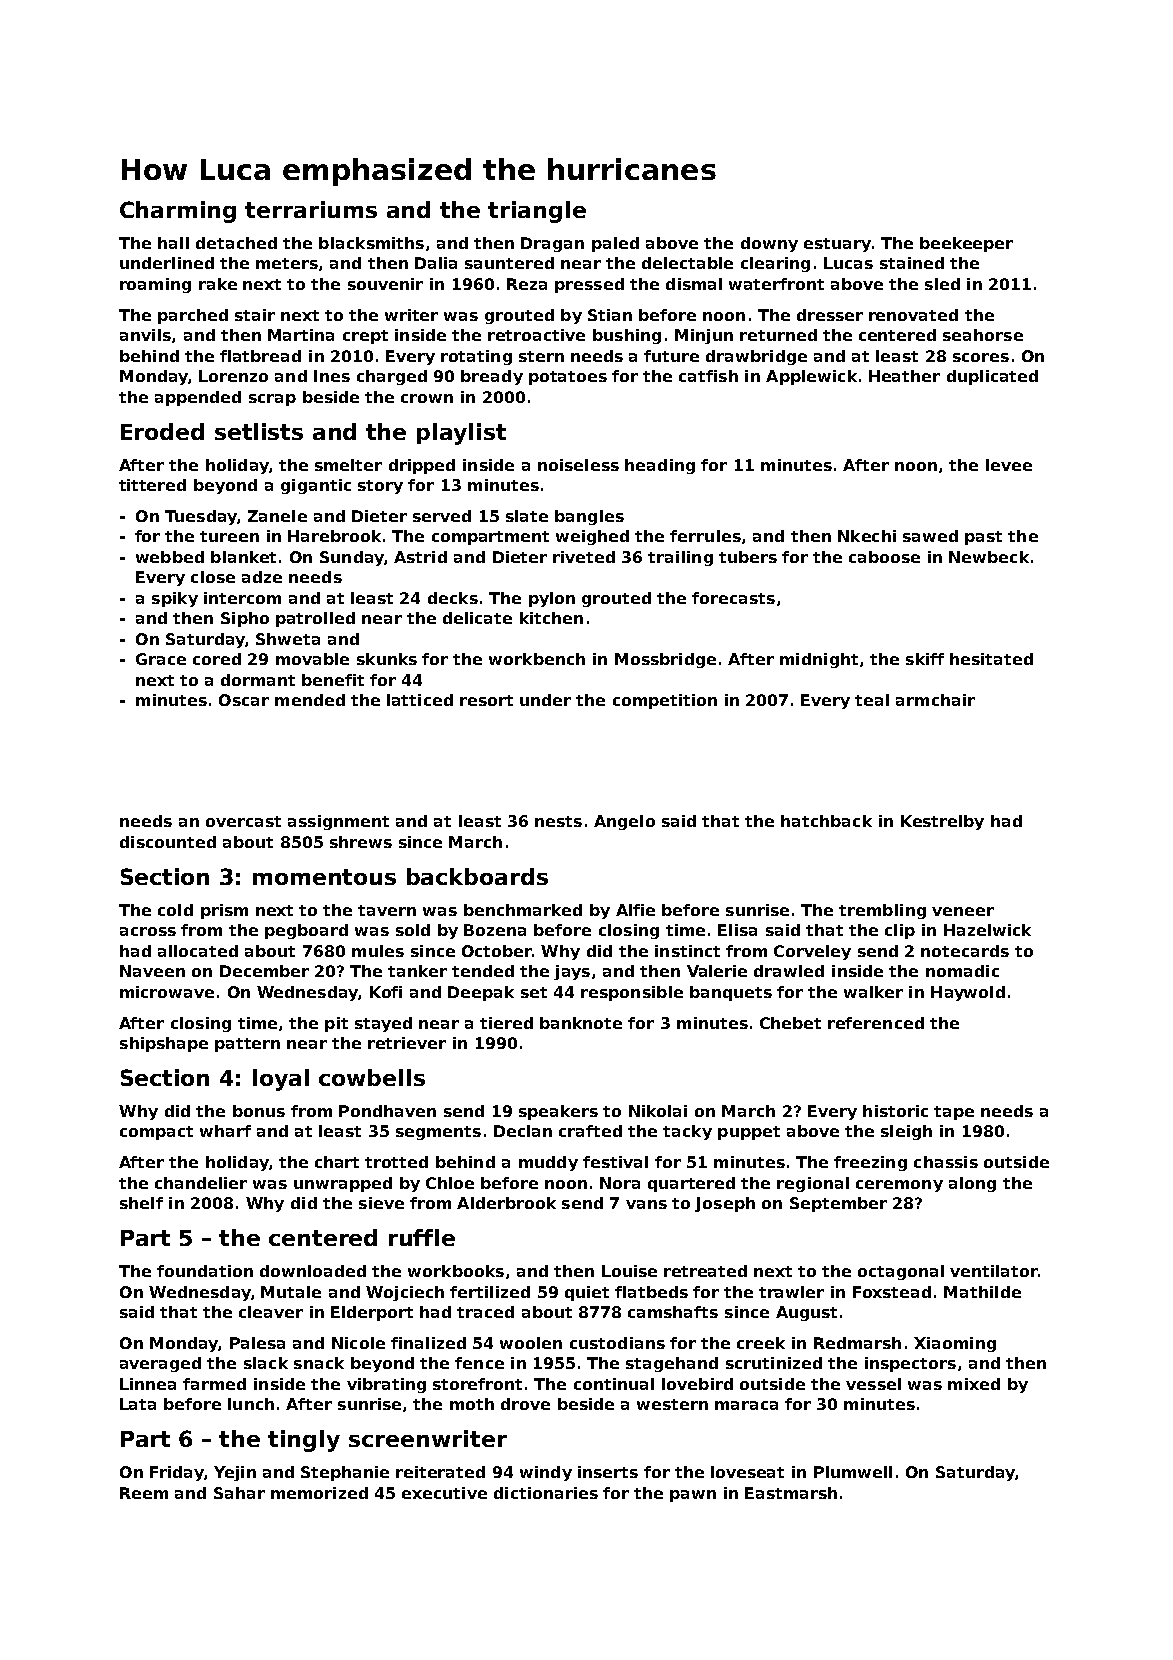 The width and height of the screenshot is (1173, 1660). I want to click on cowbells, so click(372, 1077).
